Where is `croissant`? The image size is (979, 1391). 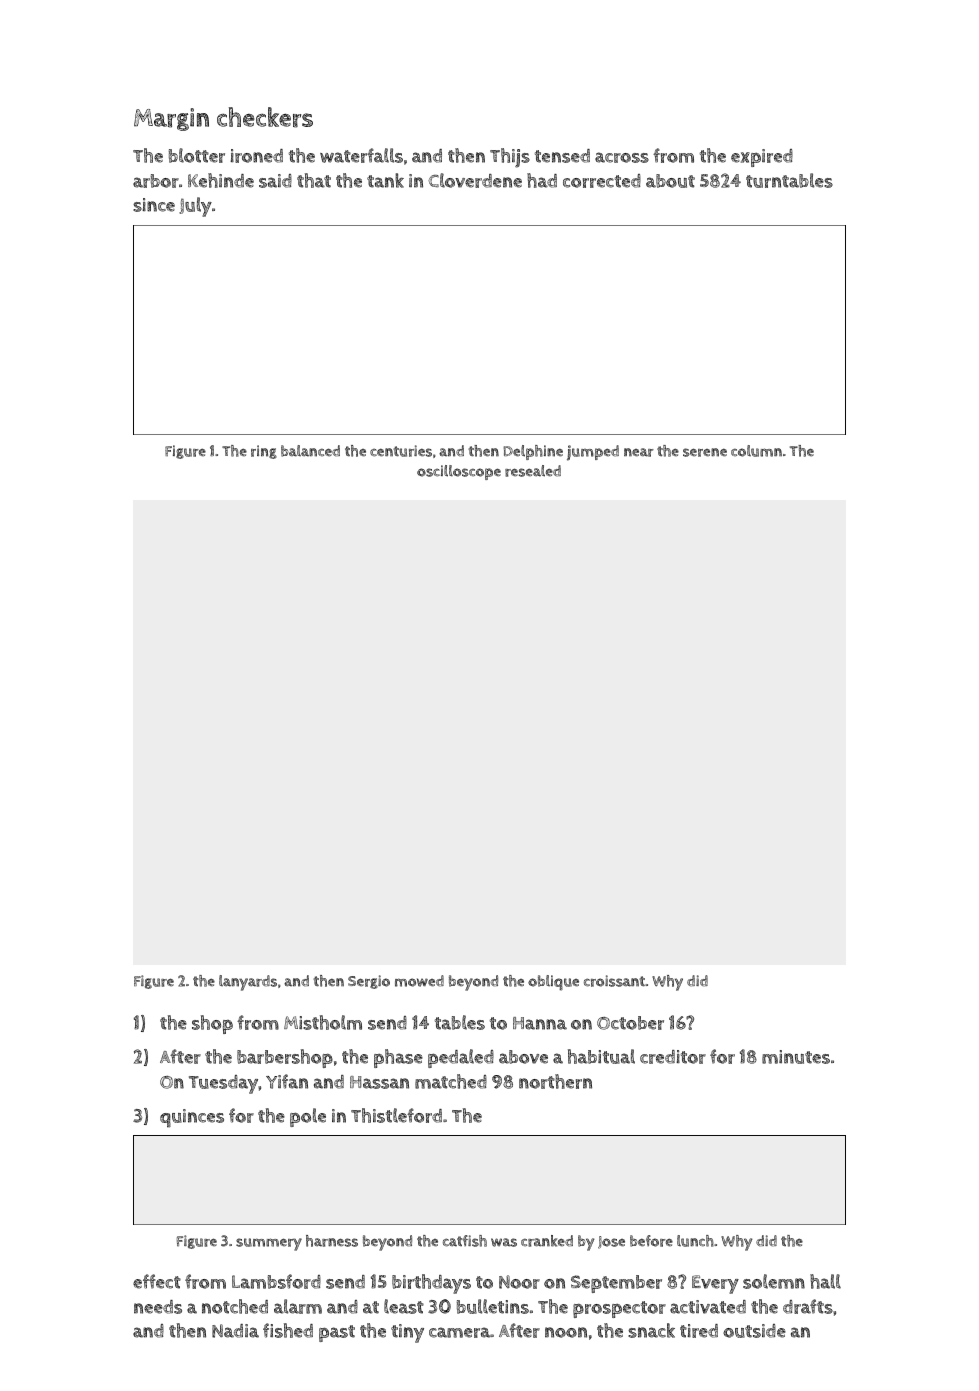
croissant is located at coordinates (614, 981).
